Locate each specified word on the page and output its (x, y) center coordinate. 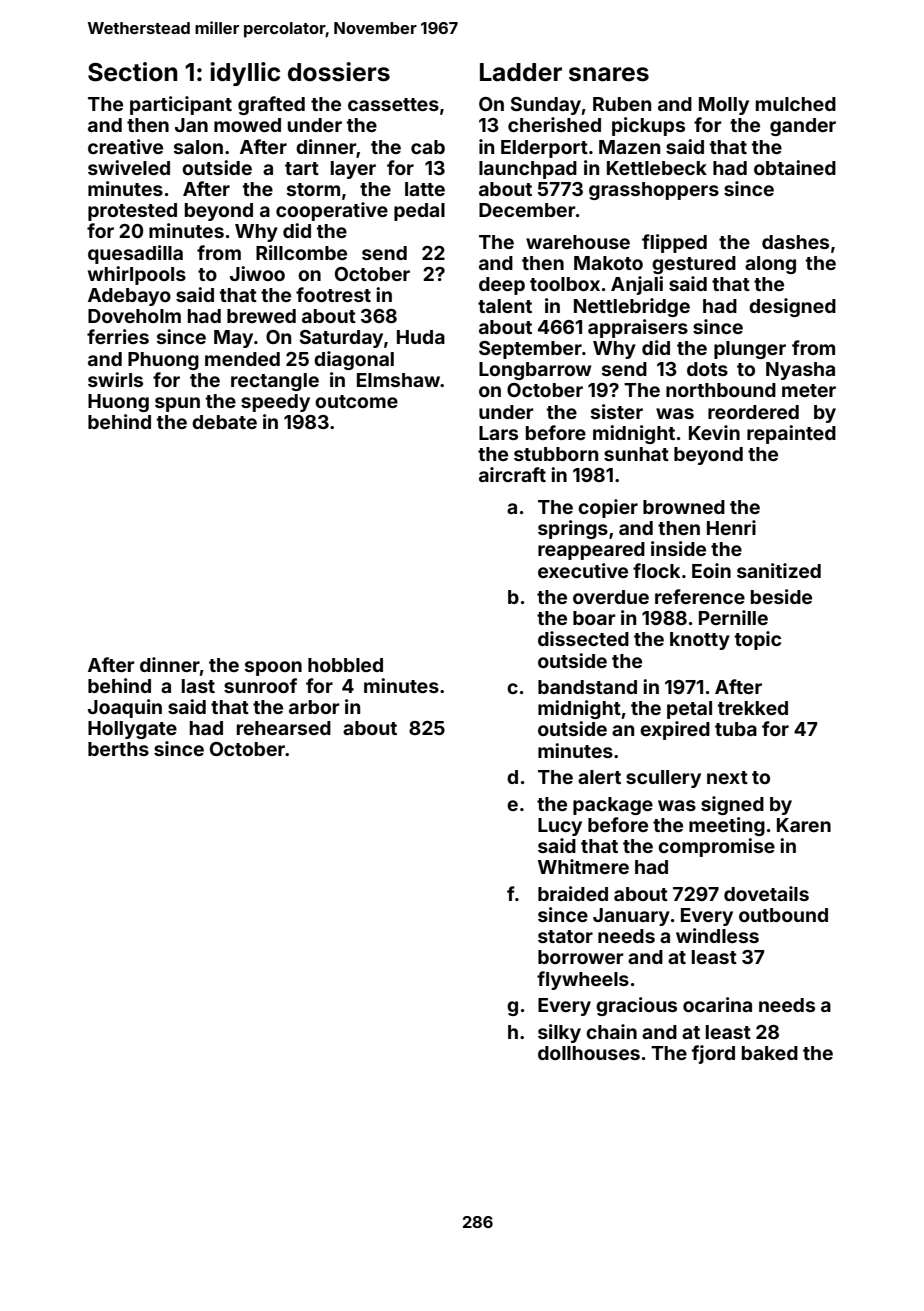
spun (177, 404)
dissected (583, 638)
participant (181, 105)
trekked (753, 708)
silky (559, 1033)
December (527, 210)
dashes (795, 242)
